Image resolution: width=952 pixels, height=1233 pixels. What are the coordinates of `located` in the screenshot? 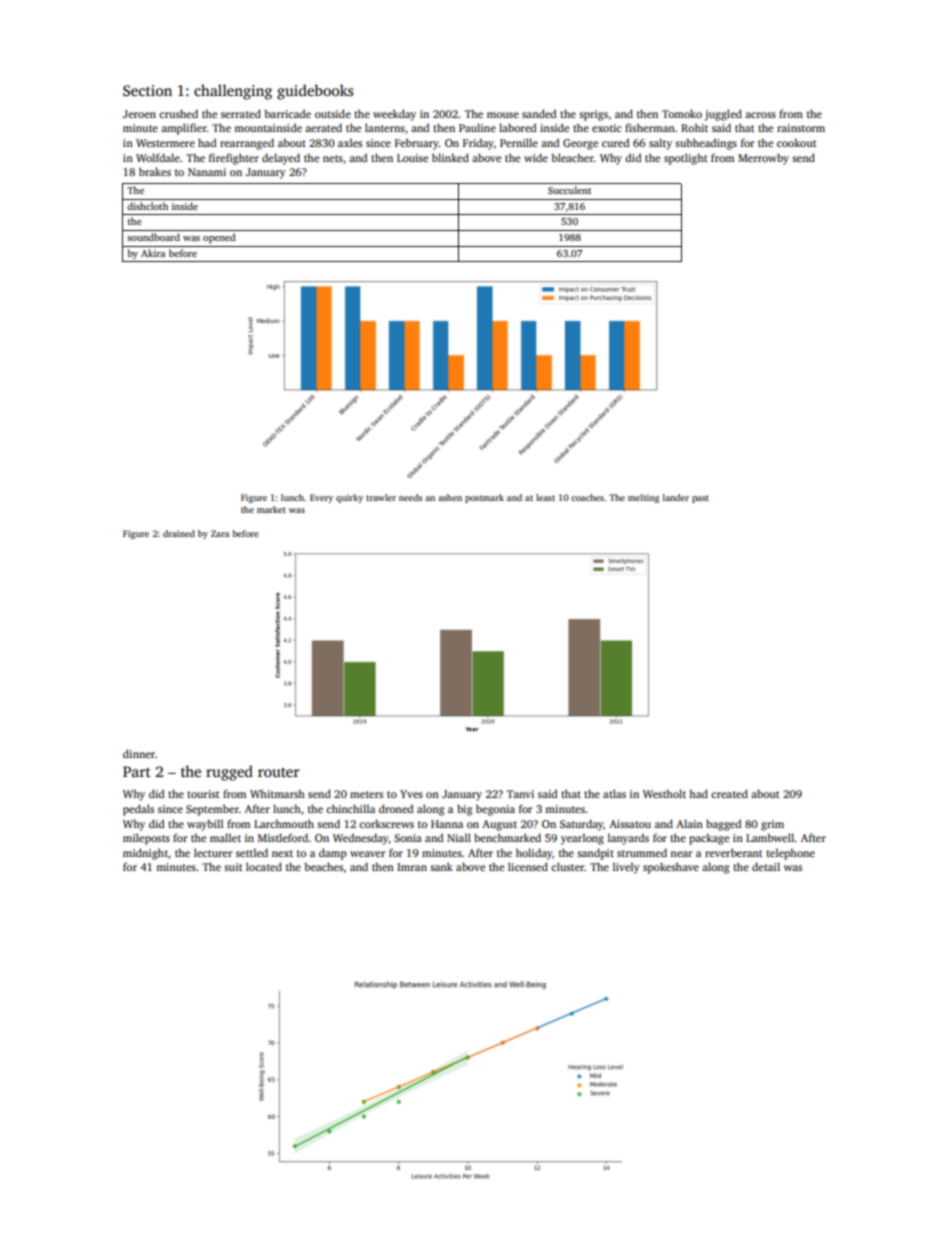 It's located at (264, 866).
